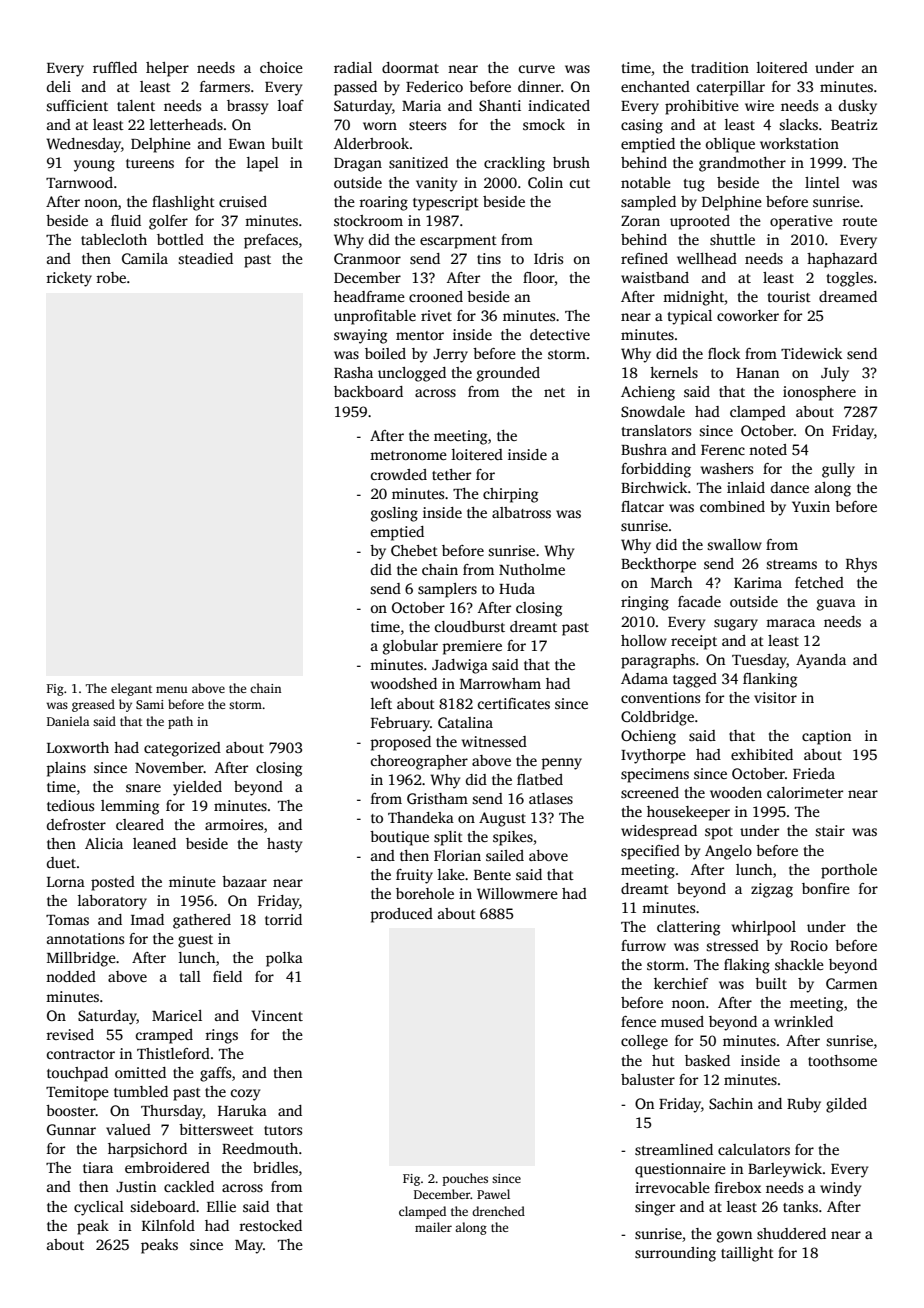 The height and width of the page is (1308, 924). Describe the element at coordinates (115, 67) in the page. I see `ruffled` at that location.
